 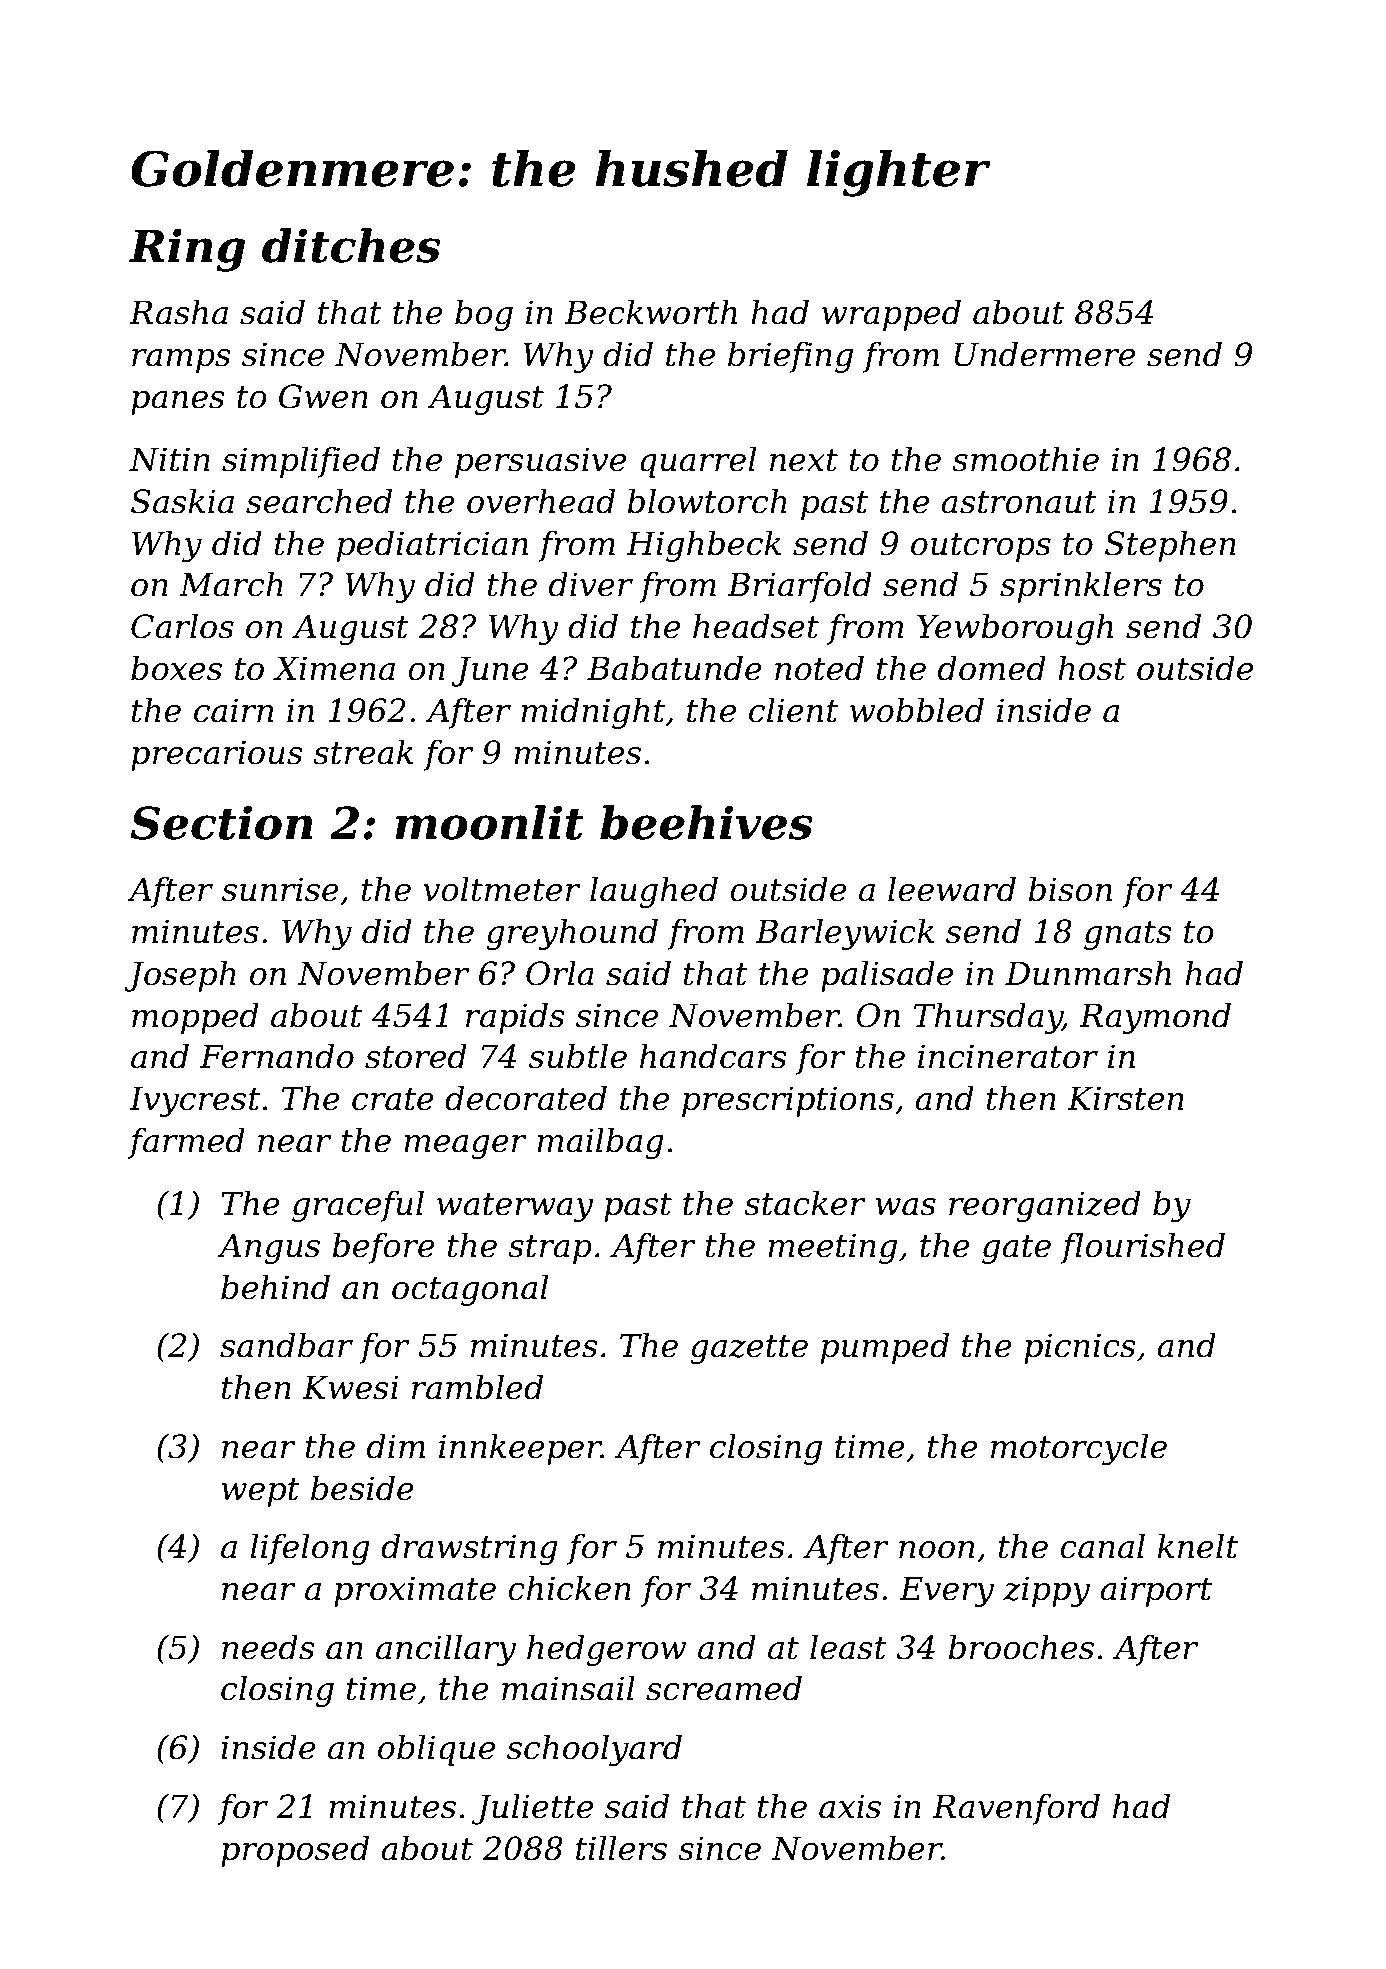 What do you see at coordinates (1016, 1809) in the image?
I see `Ravenford` at bounding box center [1016, 1809].
